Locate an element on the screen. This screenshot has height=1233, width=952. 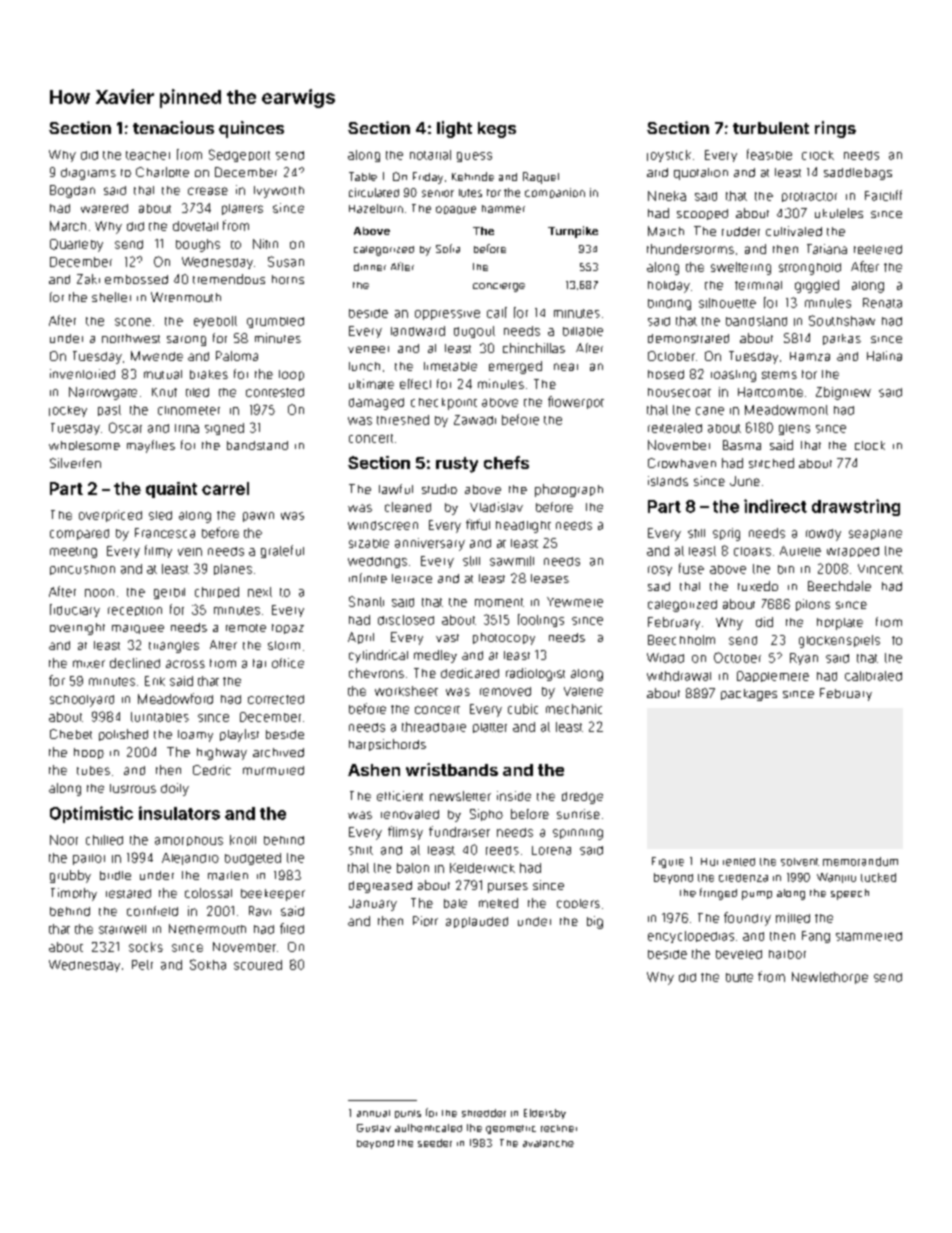
seeder is located at coordinates (435, 1143).
